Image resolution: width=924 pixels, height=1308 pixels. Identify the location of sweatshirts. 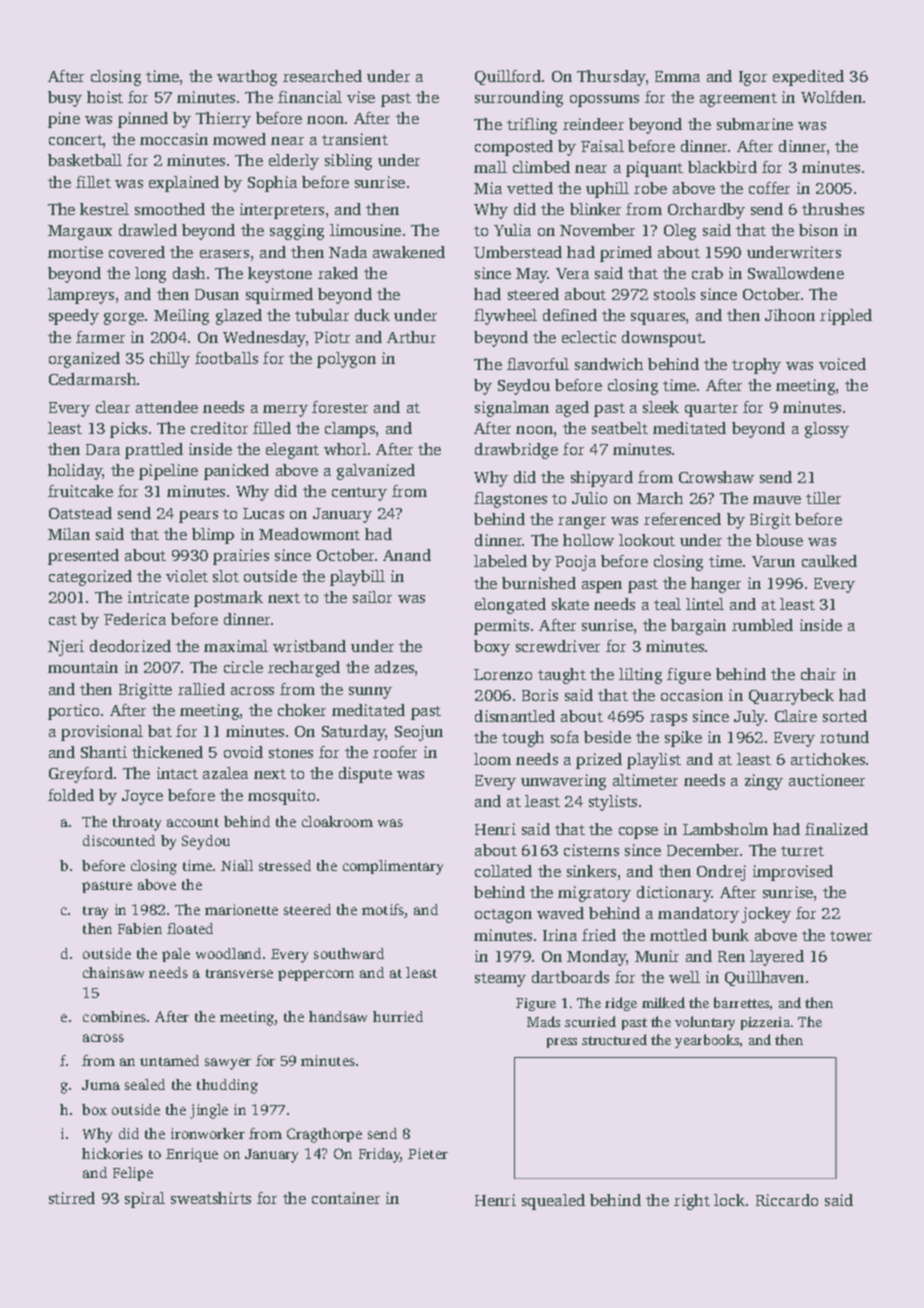
(211, 1198).
